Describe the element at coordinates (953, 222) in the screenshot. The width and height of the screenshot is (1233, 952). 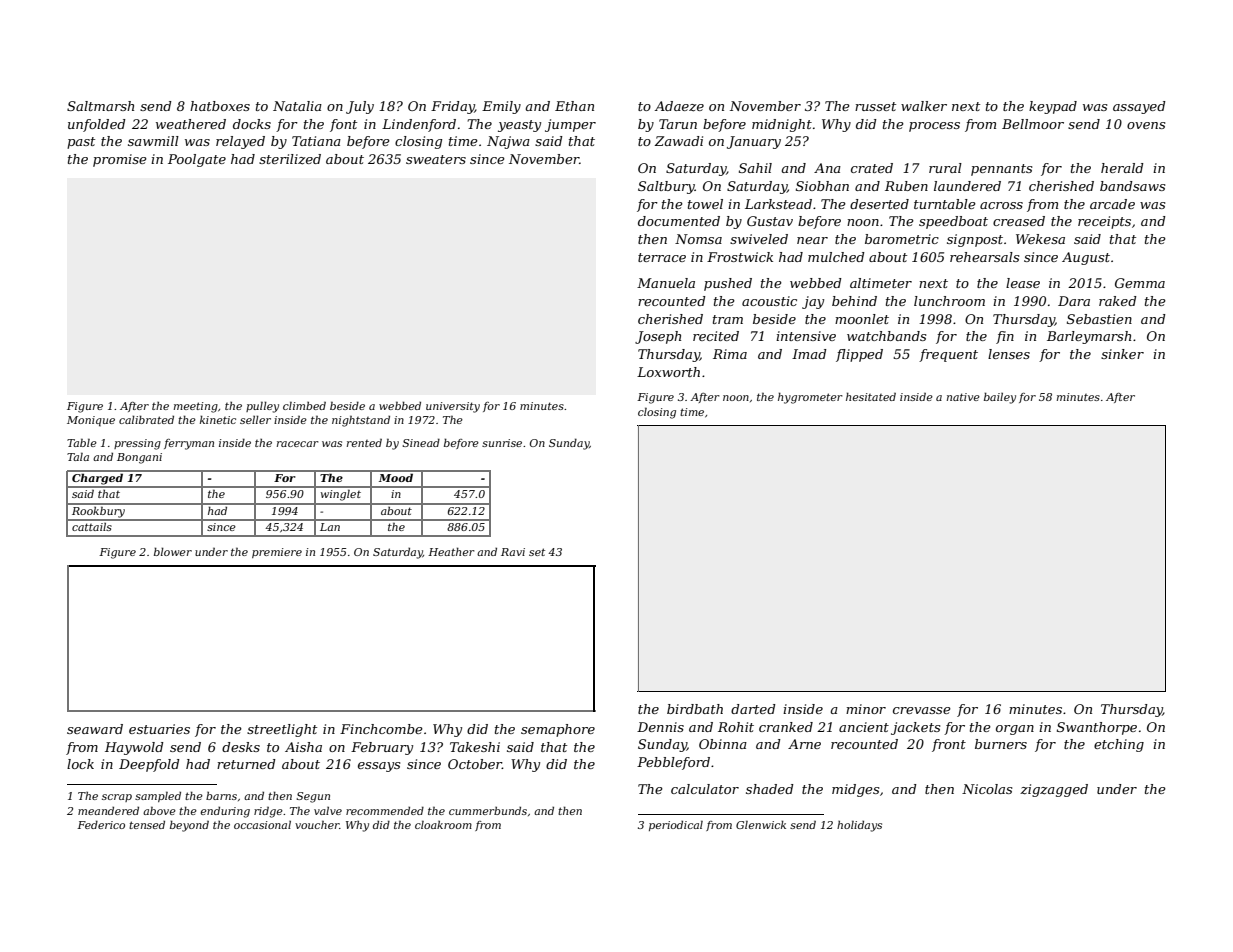
I see `speedboat` at that location.
